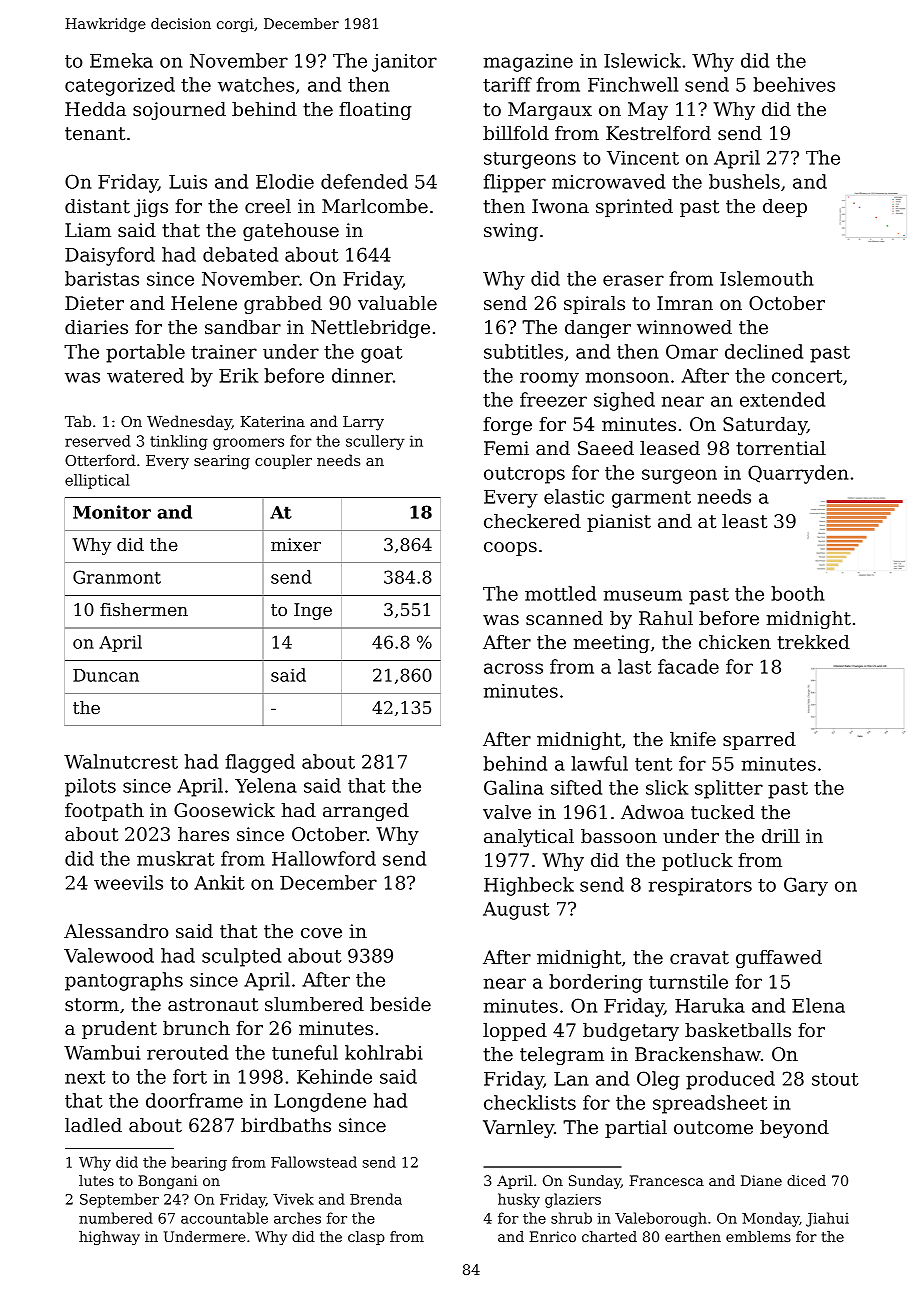 The width and height of the screenshot is (924, 1308). What do you see at coordinates (121, 60) in the screenshot?
I see `Emeka` at bounding box center [121, 60].
